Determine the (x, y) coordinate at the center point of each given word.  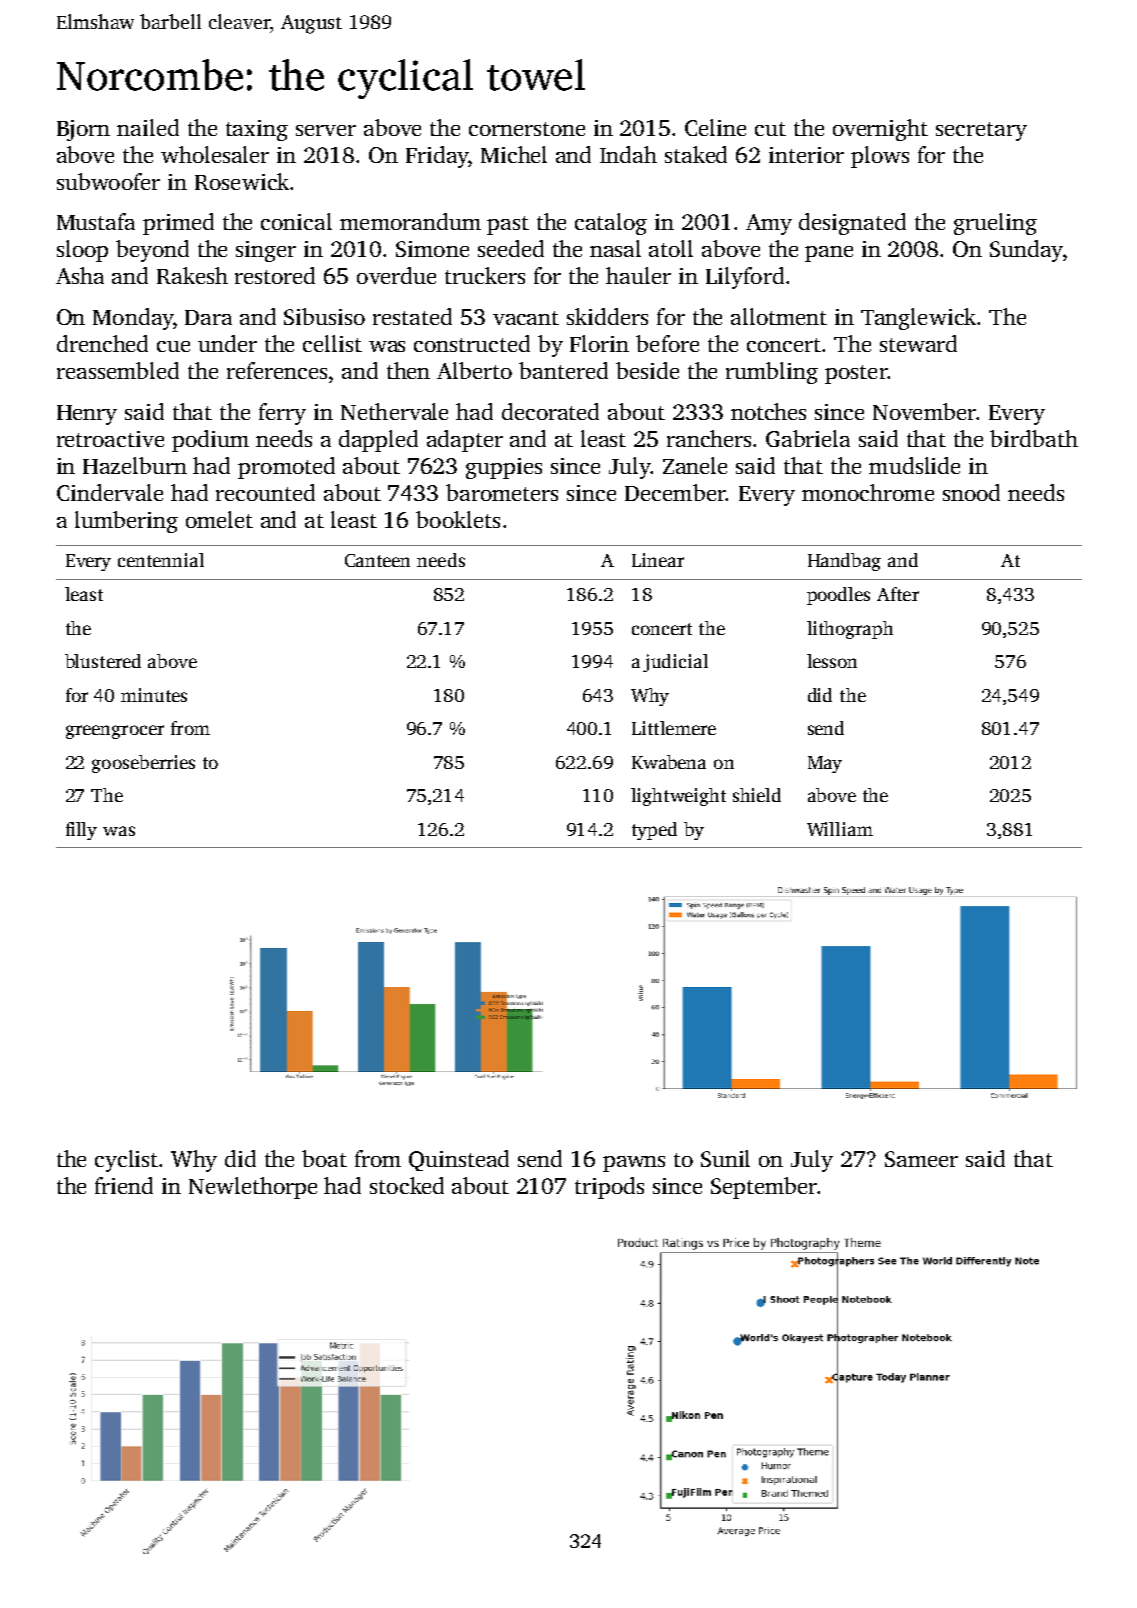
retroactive (110, 439)
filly (81, 831)
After (898, 594)
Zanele (695, 465)
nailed (148, 127)
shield (757, 795)
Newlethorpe (253, 1188)
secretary (981, 131)
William (840, 829)
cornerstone (527, 129)
